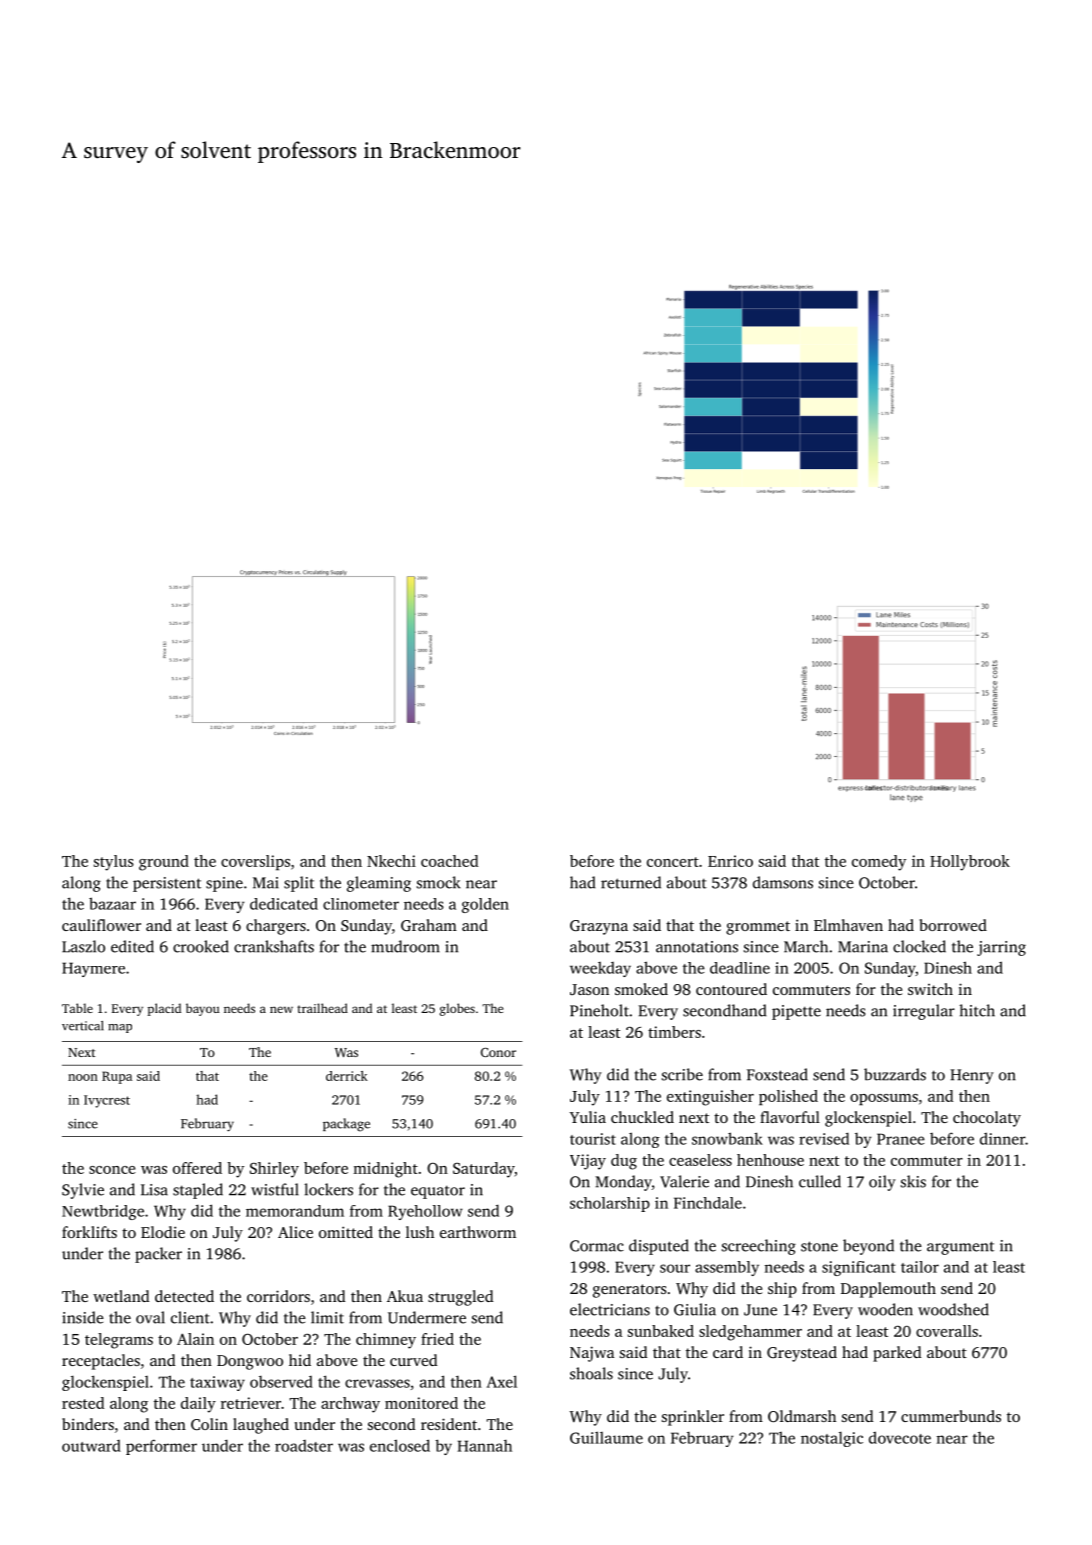 This screenshot has width=1092, height=1545. Describe the element at coordinates (114, 863) in the screenshot. I see `stylus` at that location.
